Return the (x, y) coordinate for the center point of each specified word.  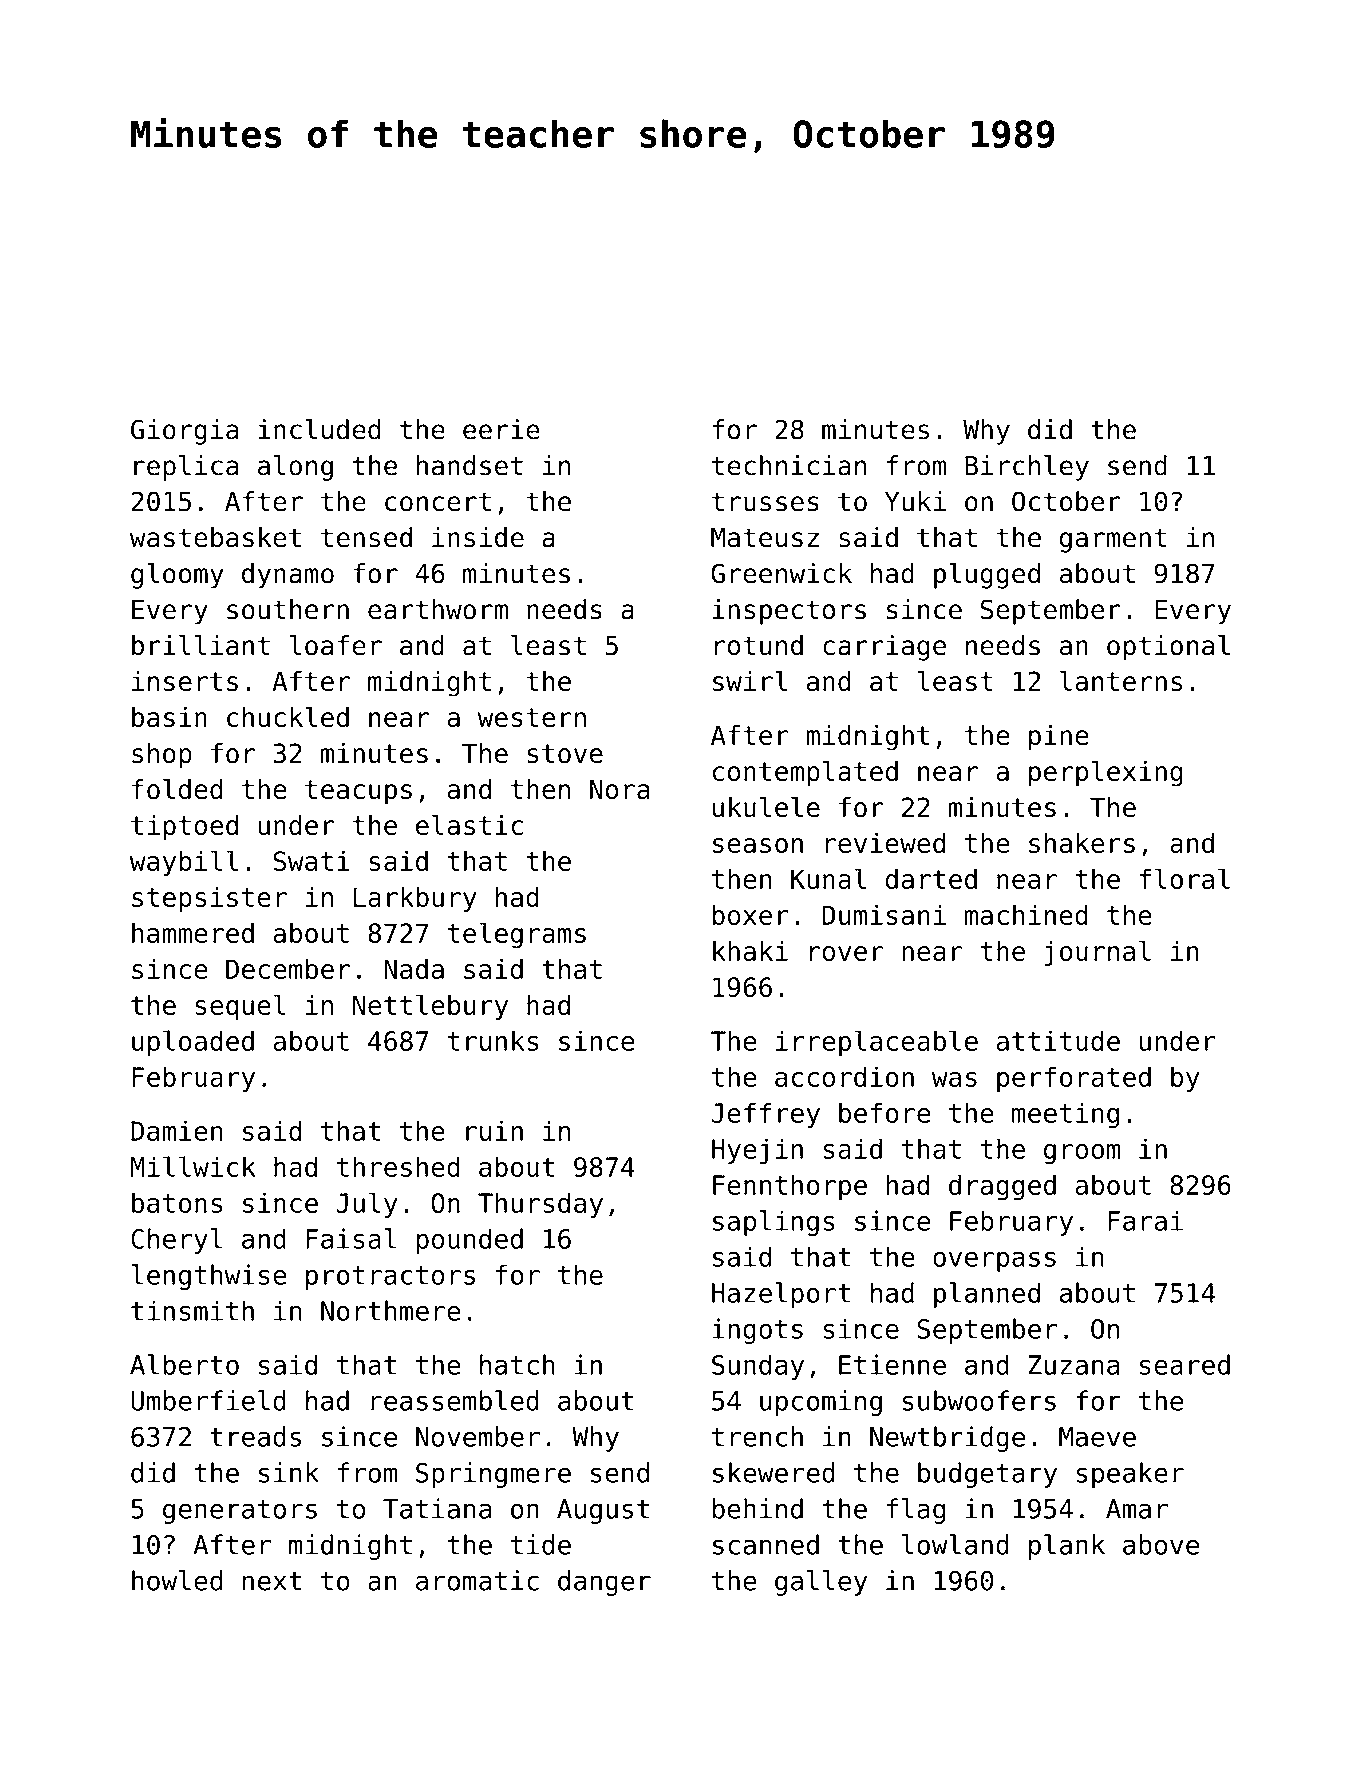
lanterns (1121, 681)
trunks (492, 1040)
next (272, 1581)
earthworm (438, 609)
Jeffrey (765, 1115)
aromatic (477, 1580)
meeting (1065, 1115)
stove (565, 754)
